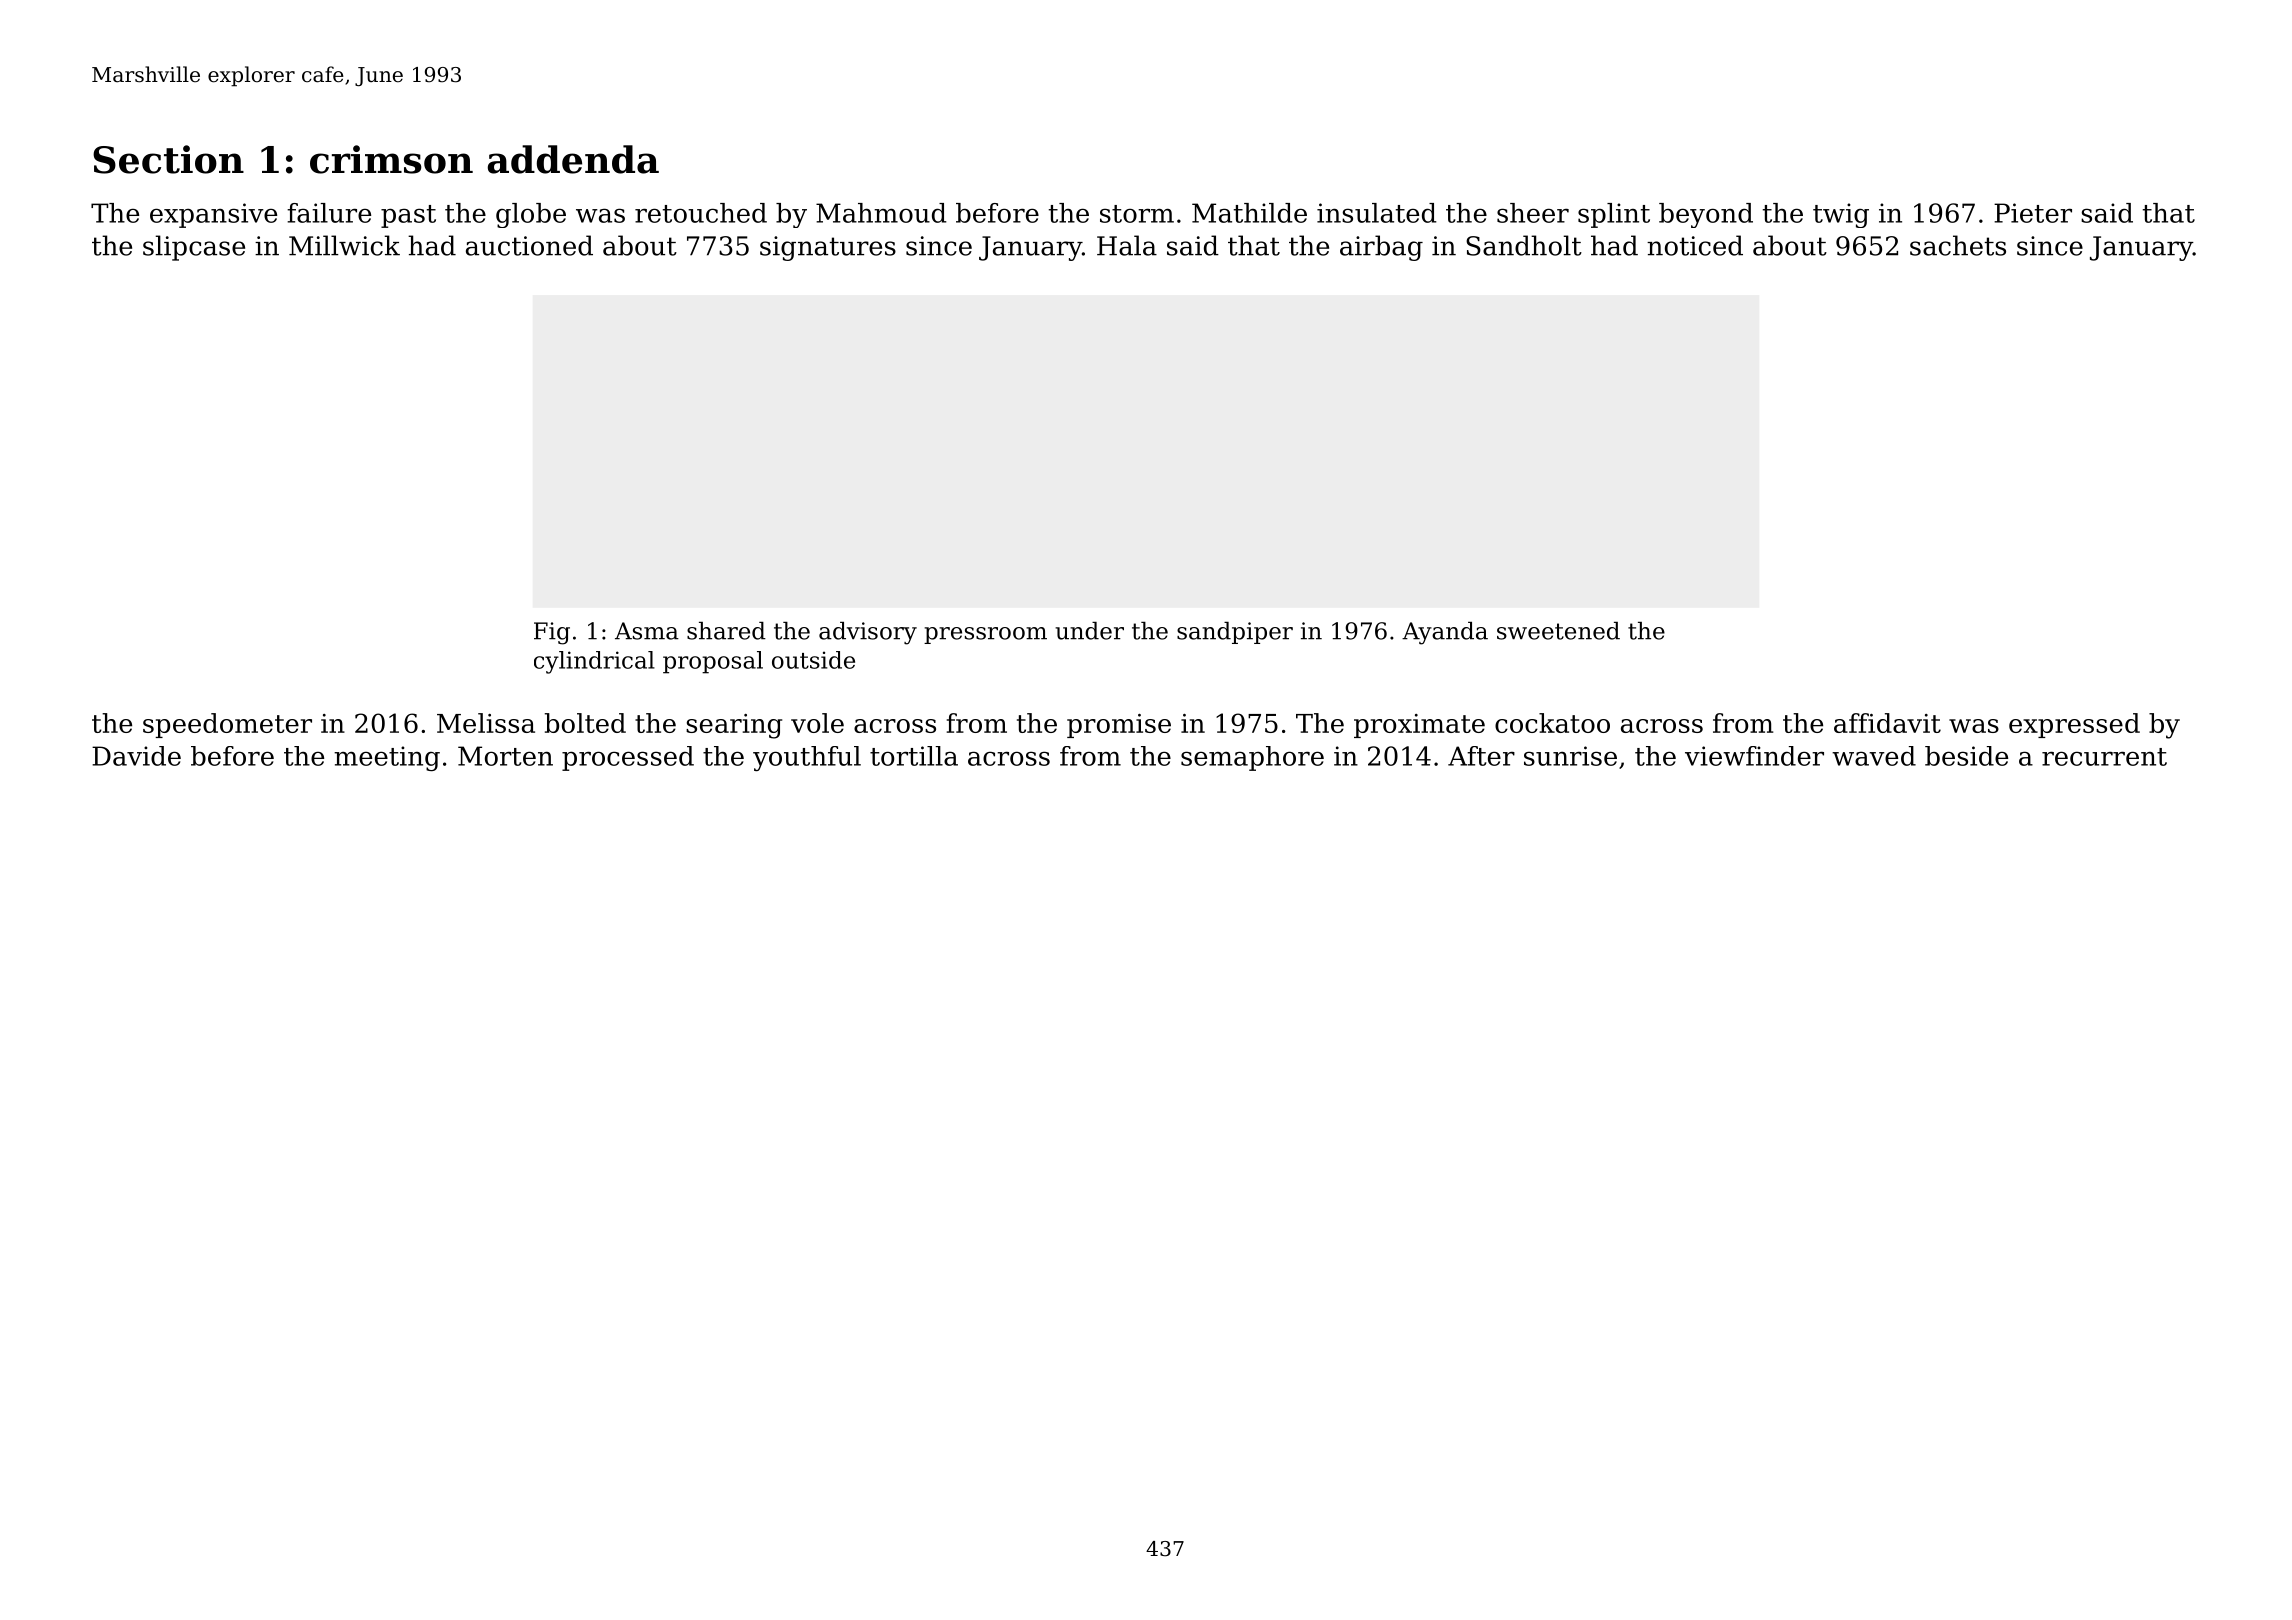 The height and width of the screenshot is (1620, 2292). I want to click on crimson, so click(391, 159).
